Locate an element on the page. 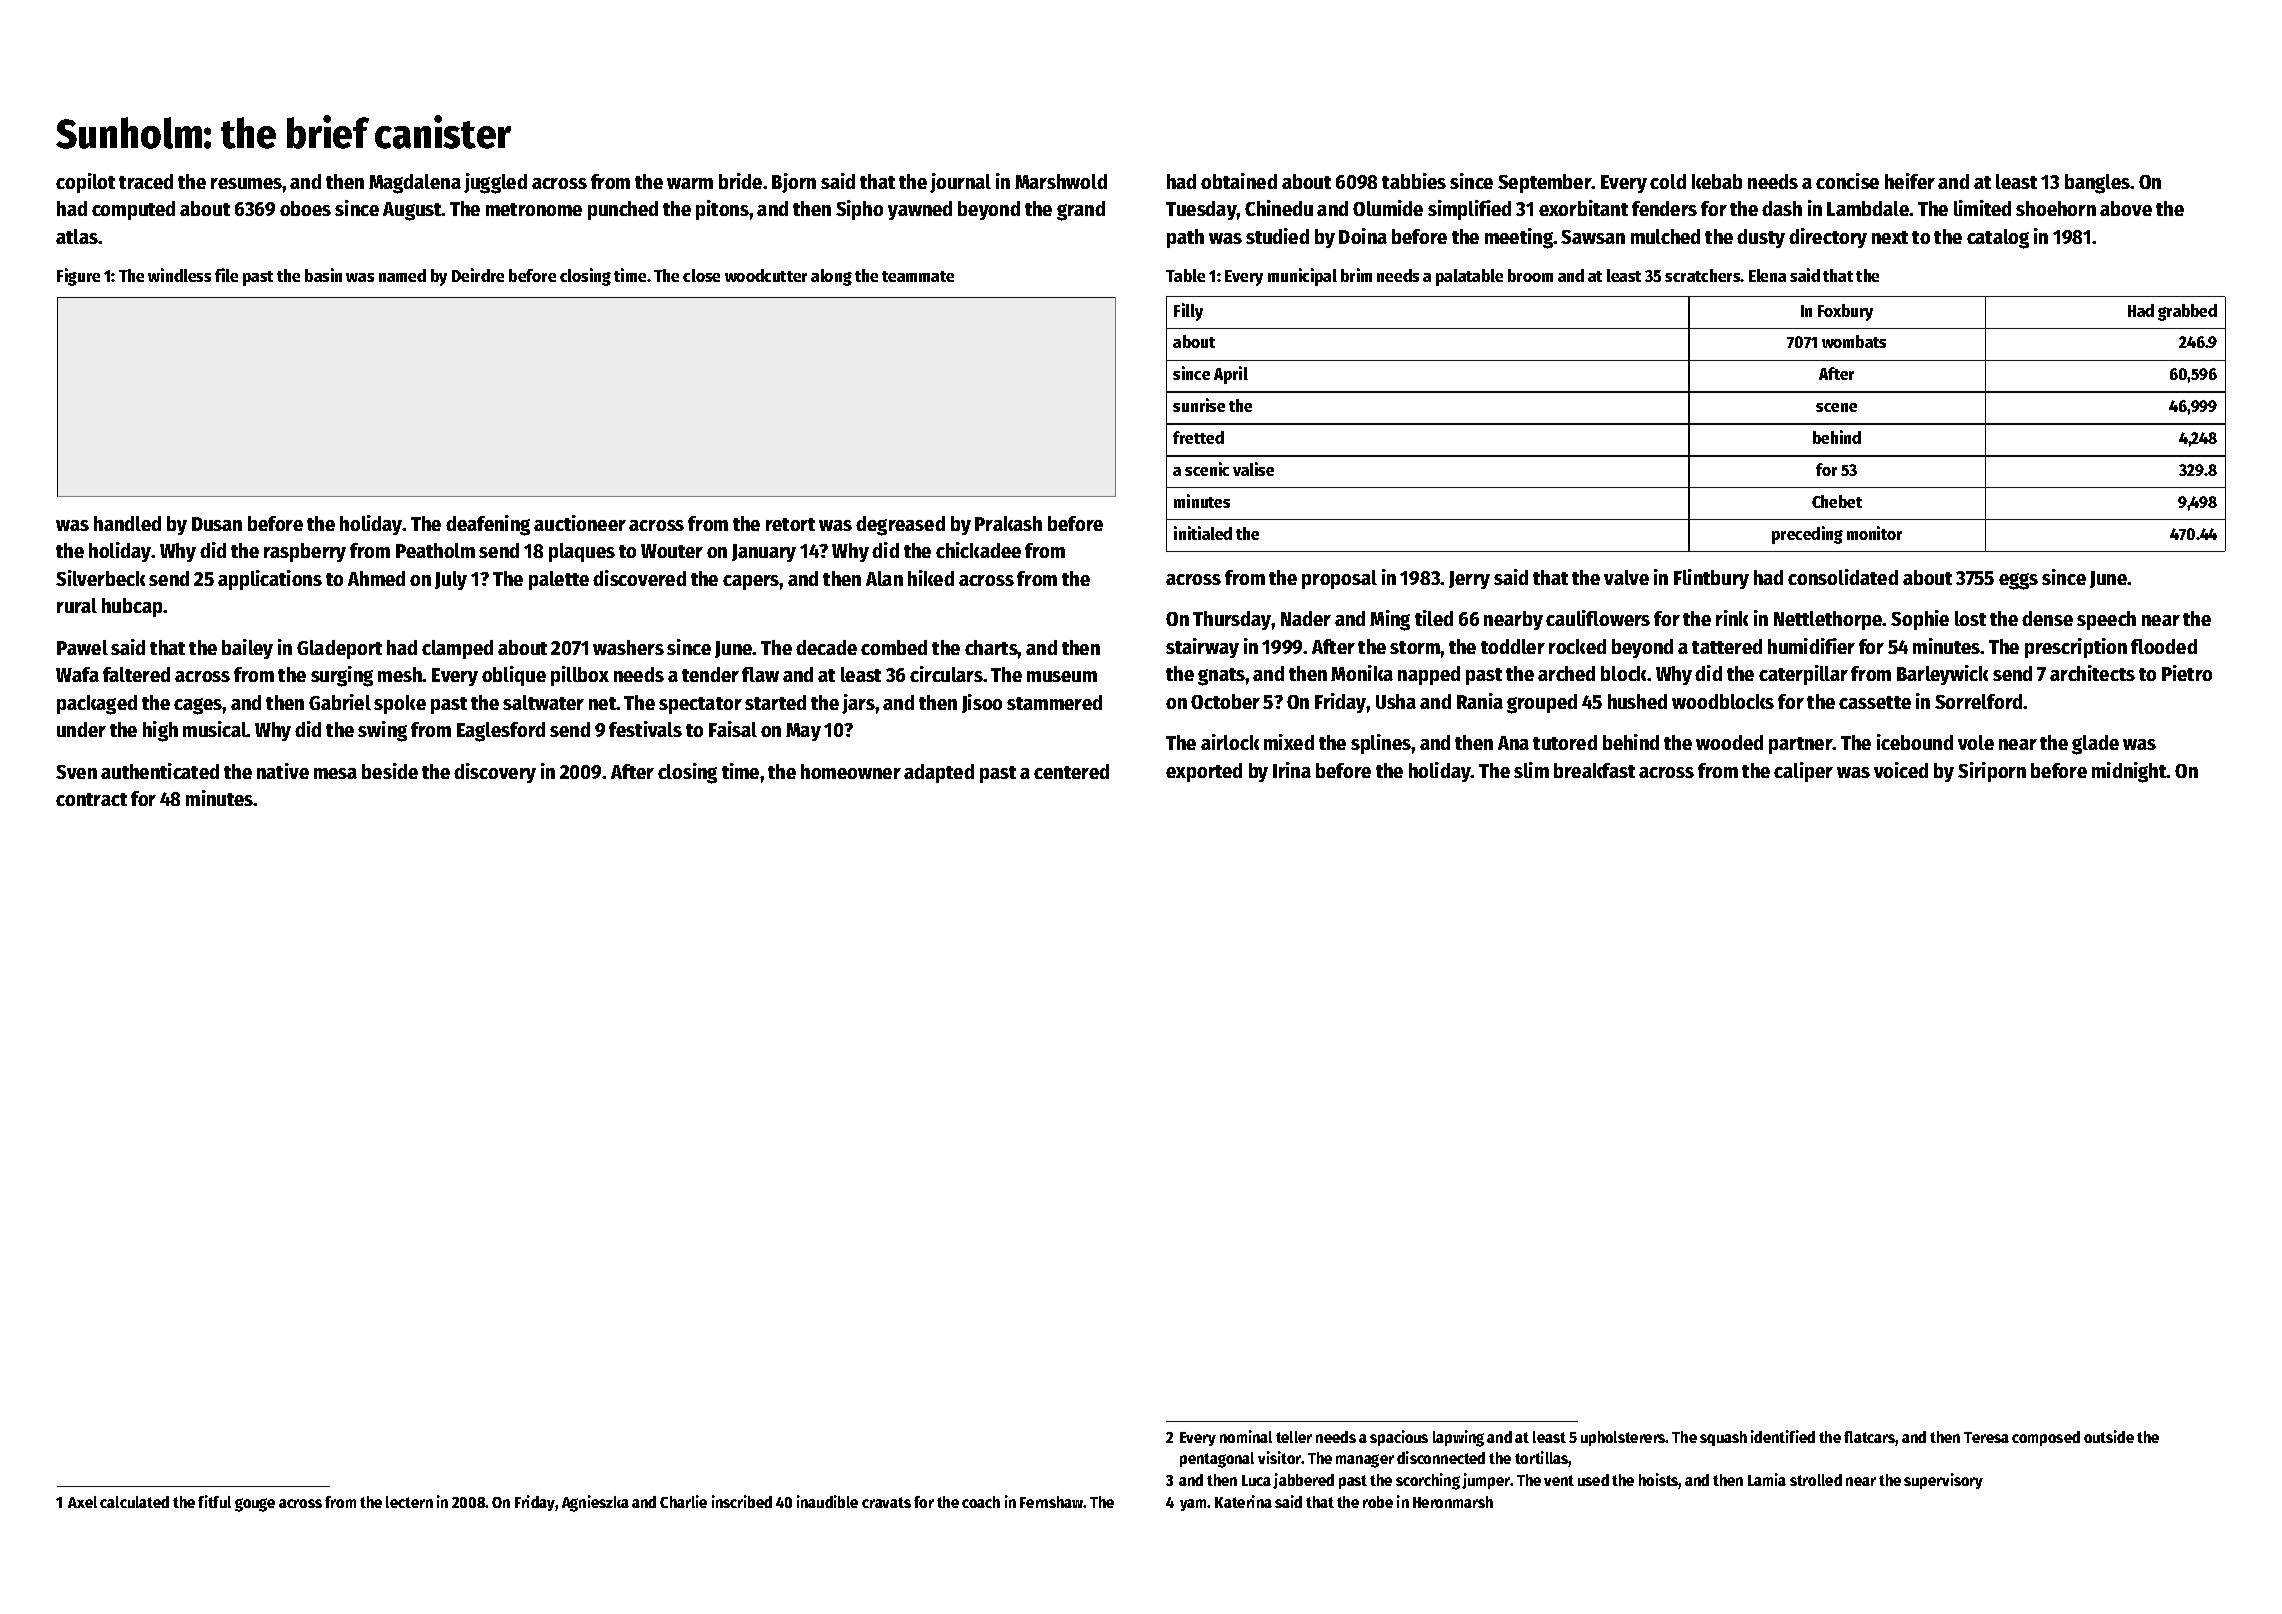 The width and height of the image is (2282, 1614). gouge is located at coordinates (255, 1505).
